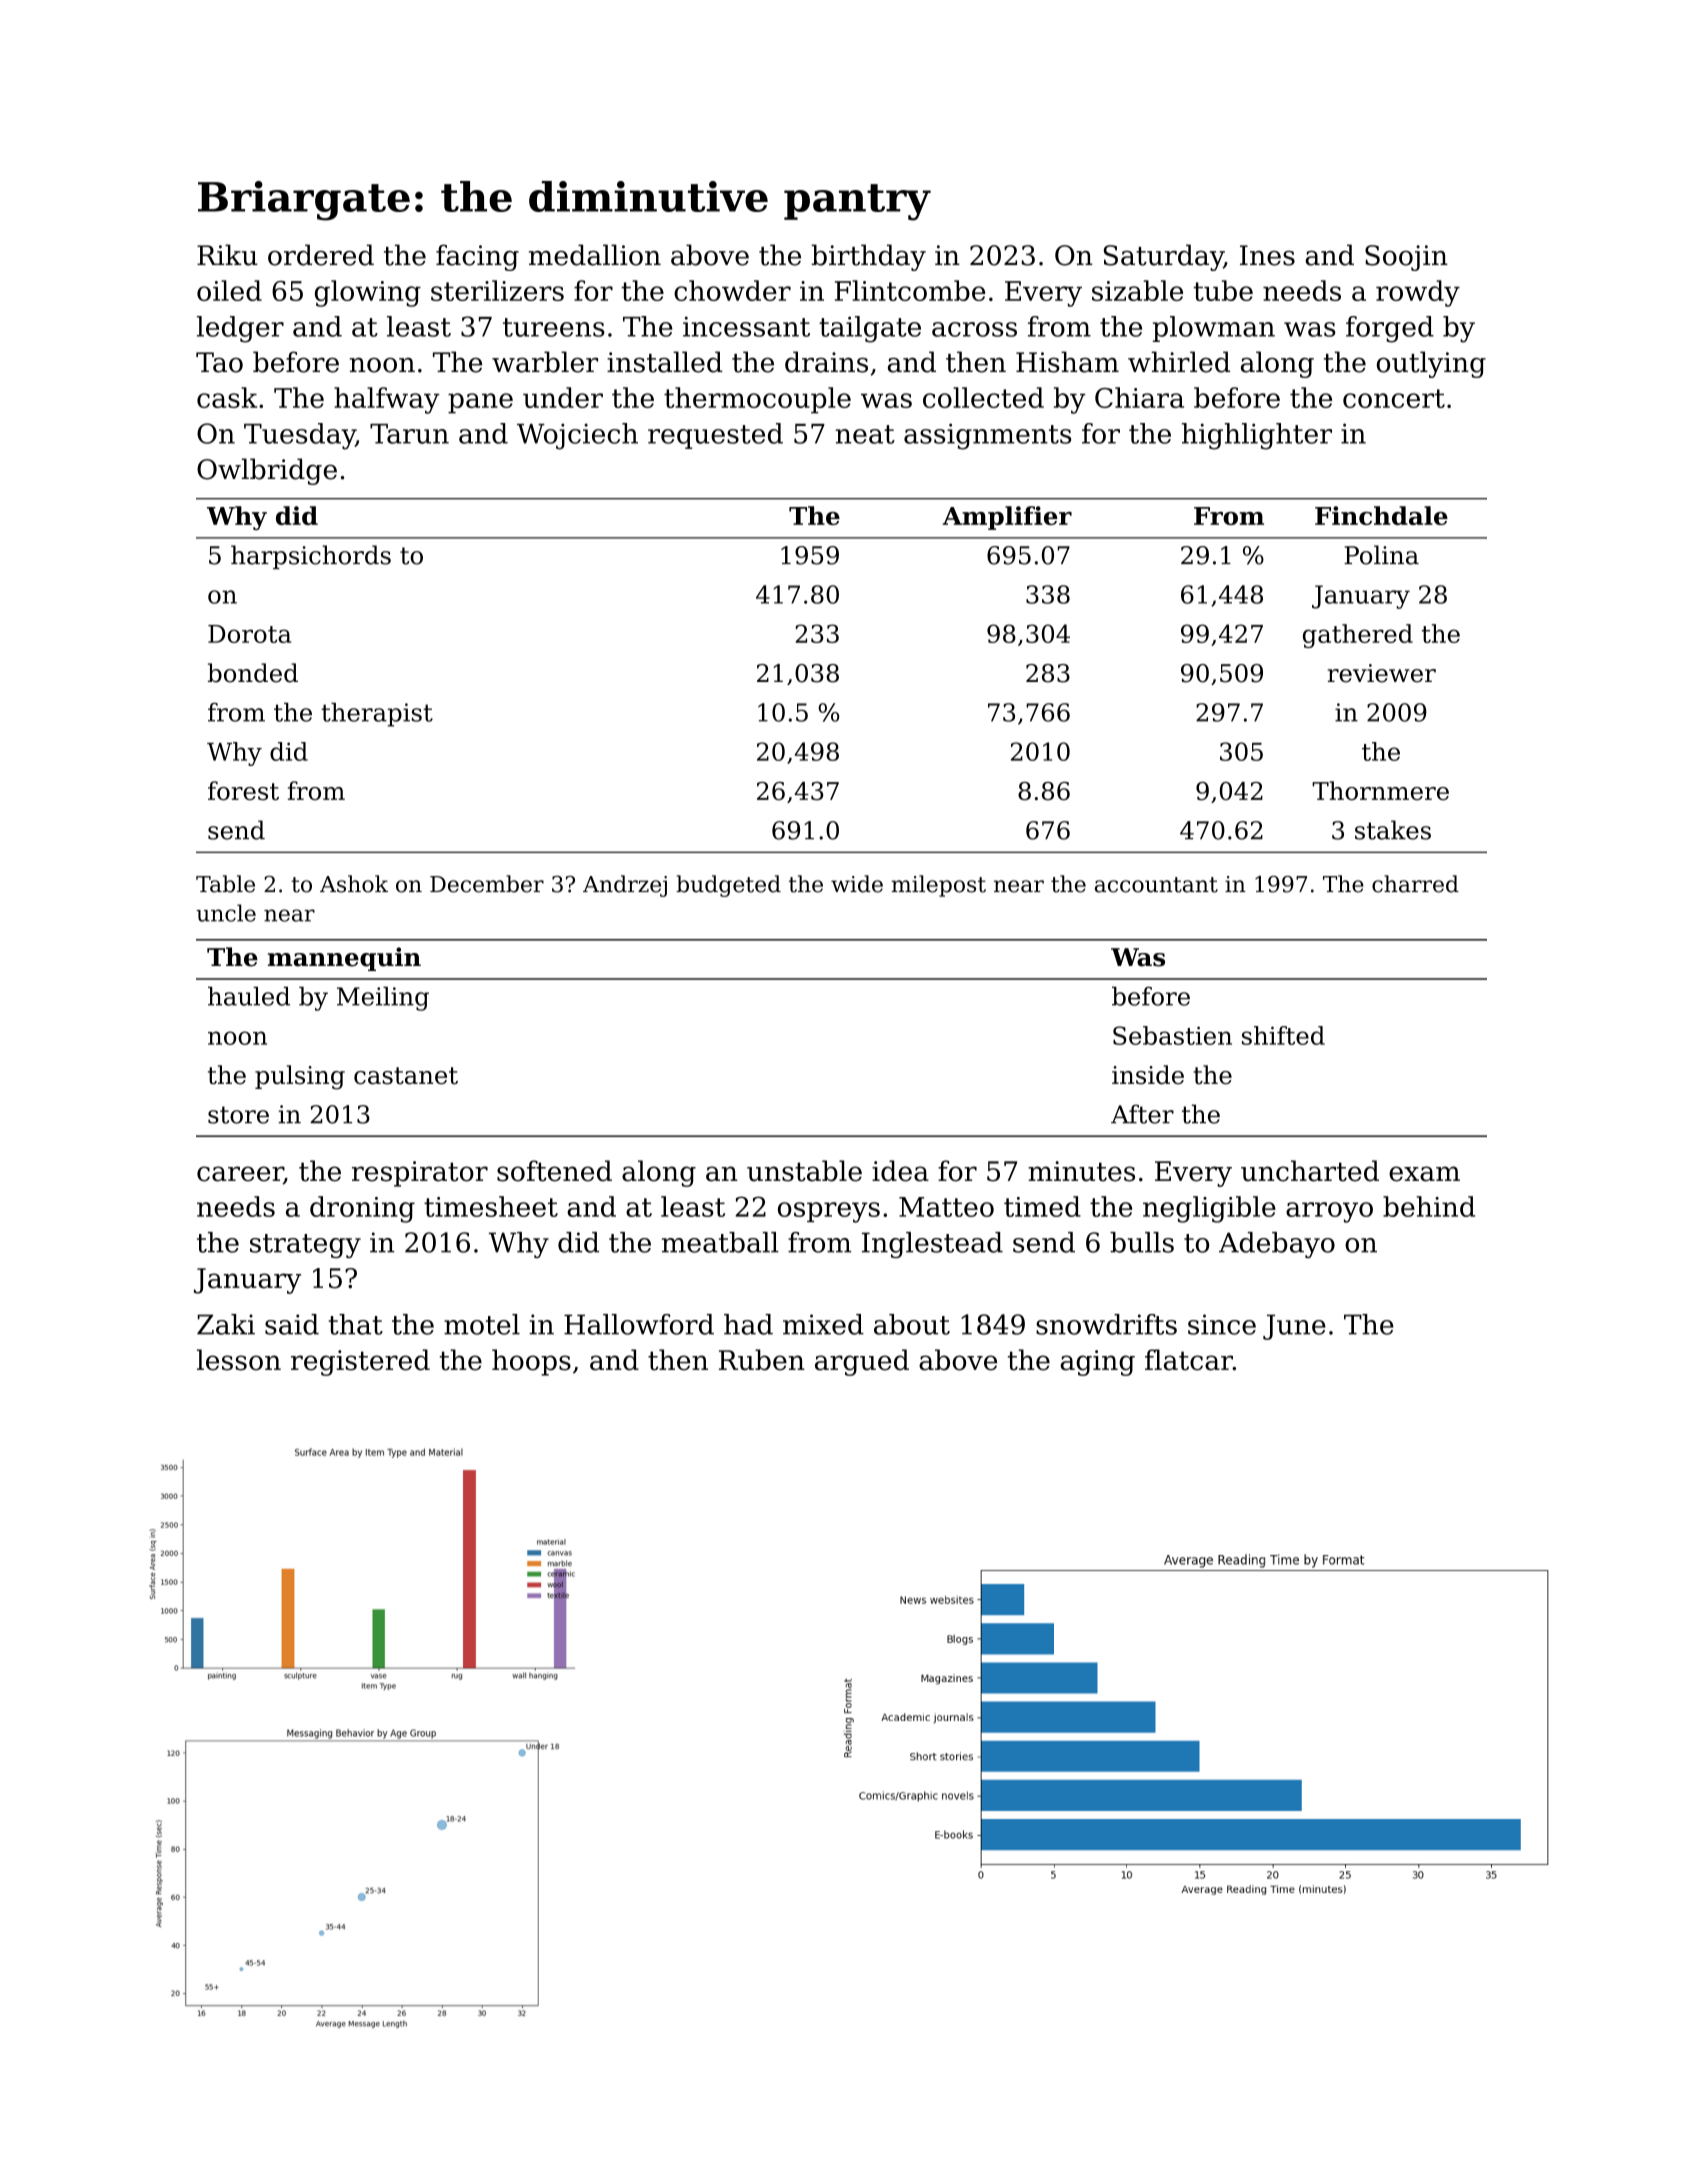  I want to click on since, so click(1222, 1324).
